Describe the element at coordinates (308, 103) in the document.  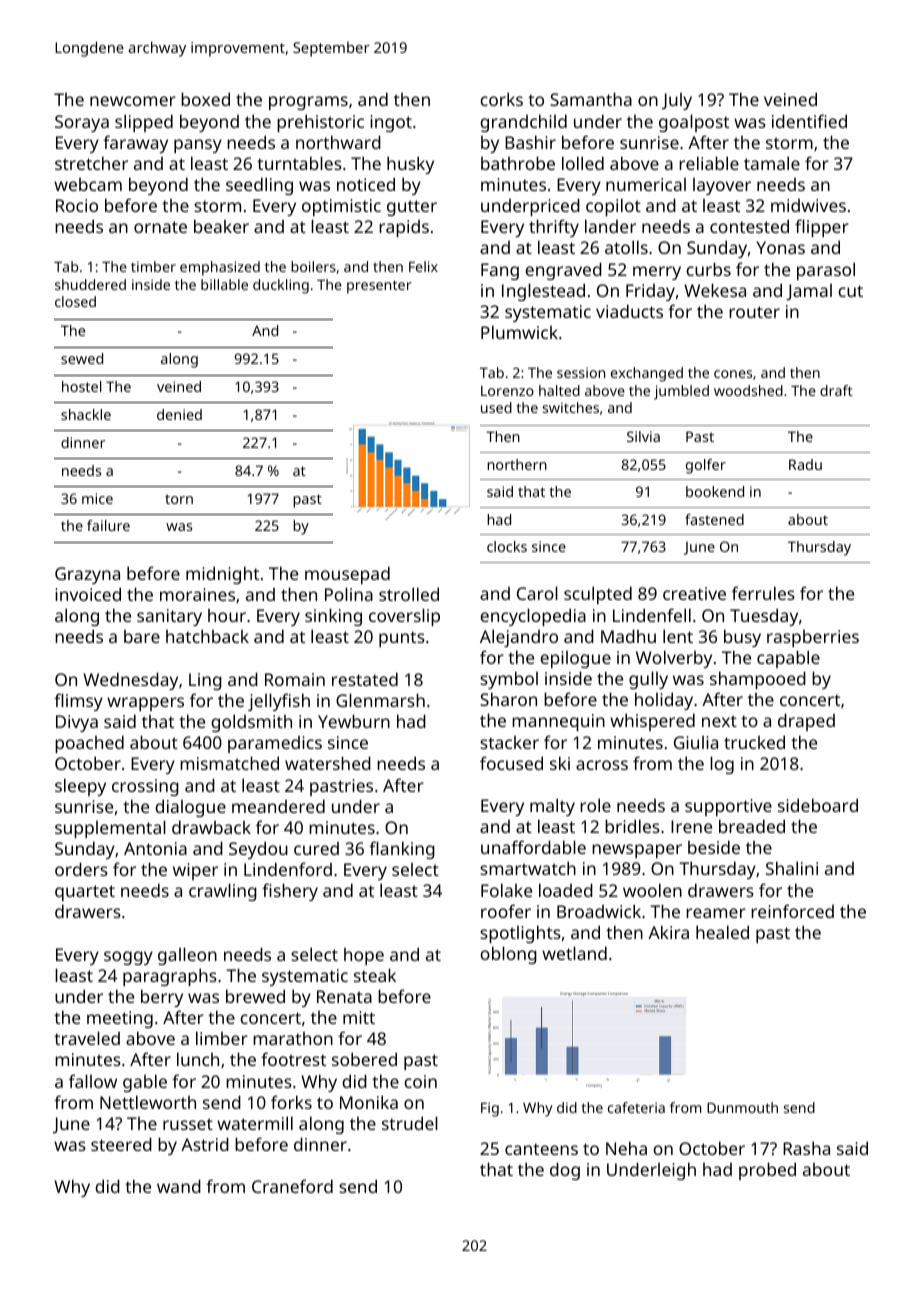
I see `programs` at that location.
